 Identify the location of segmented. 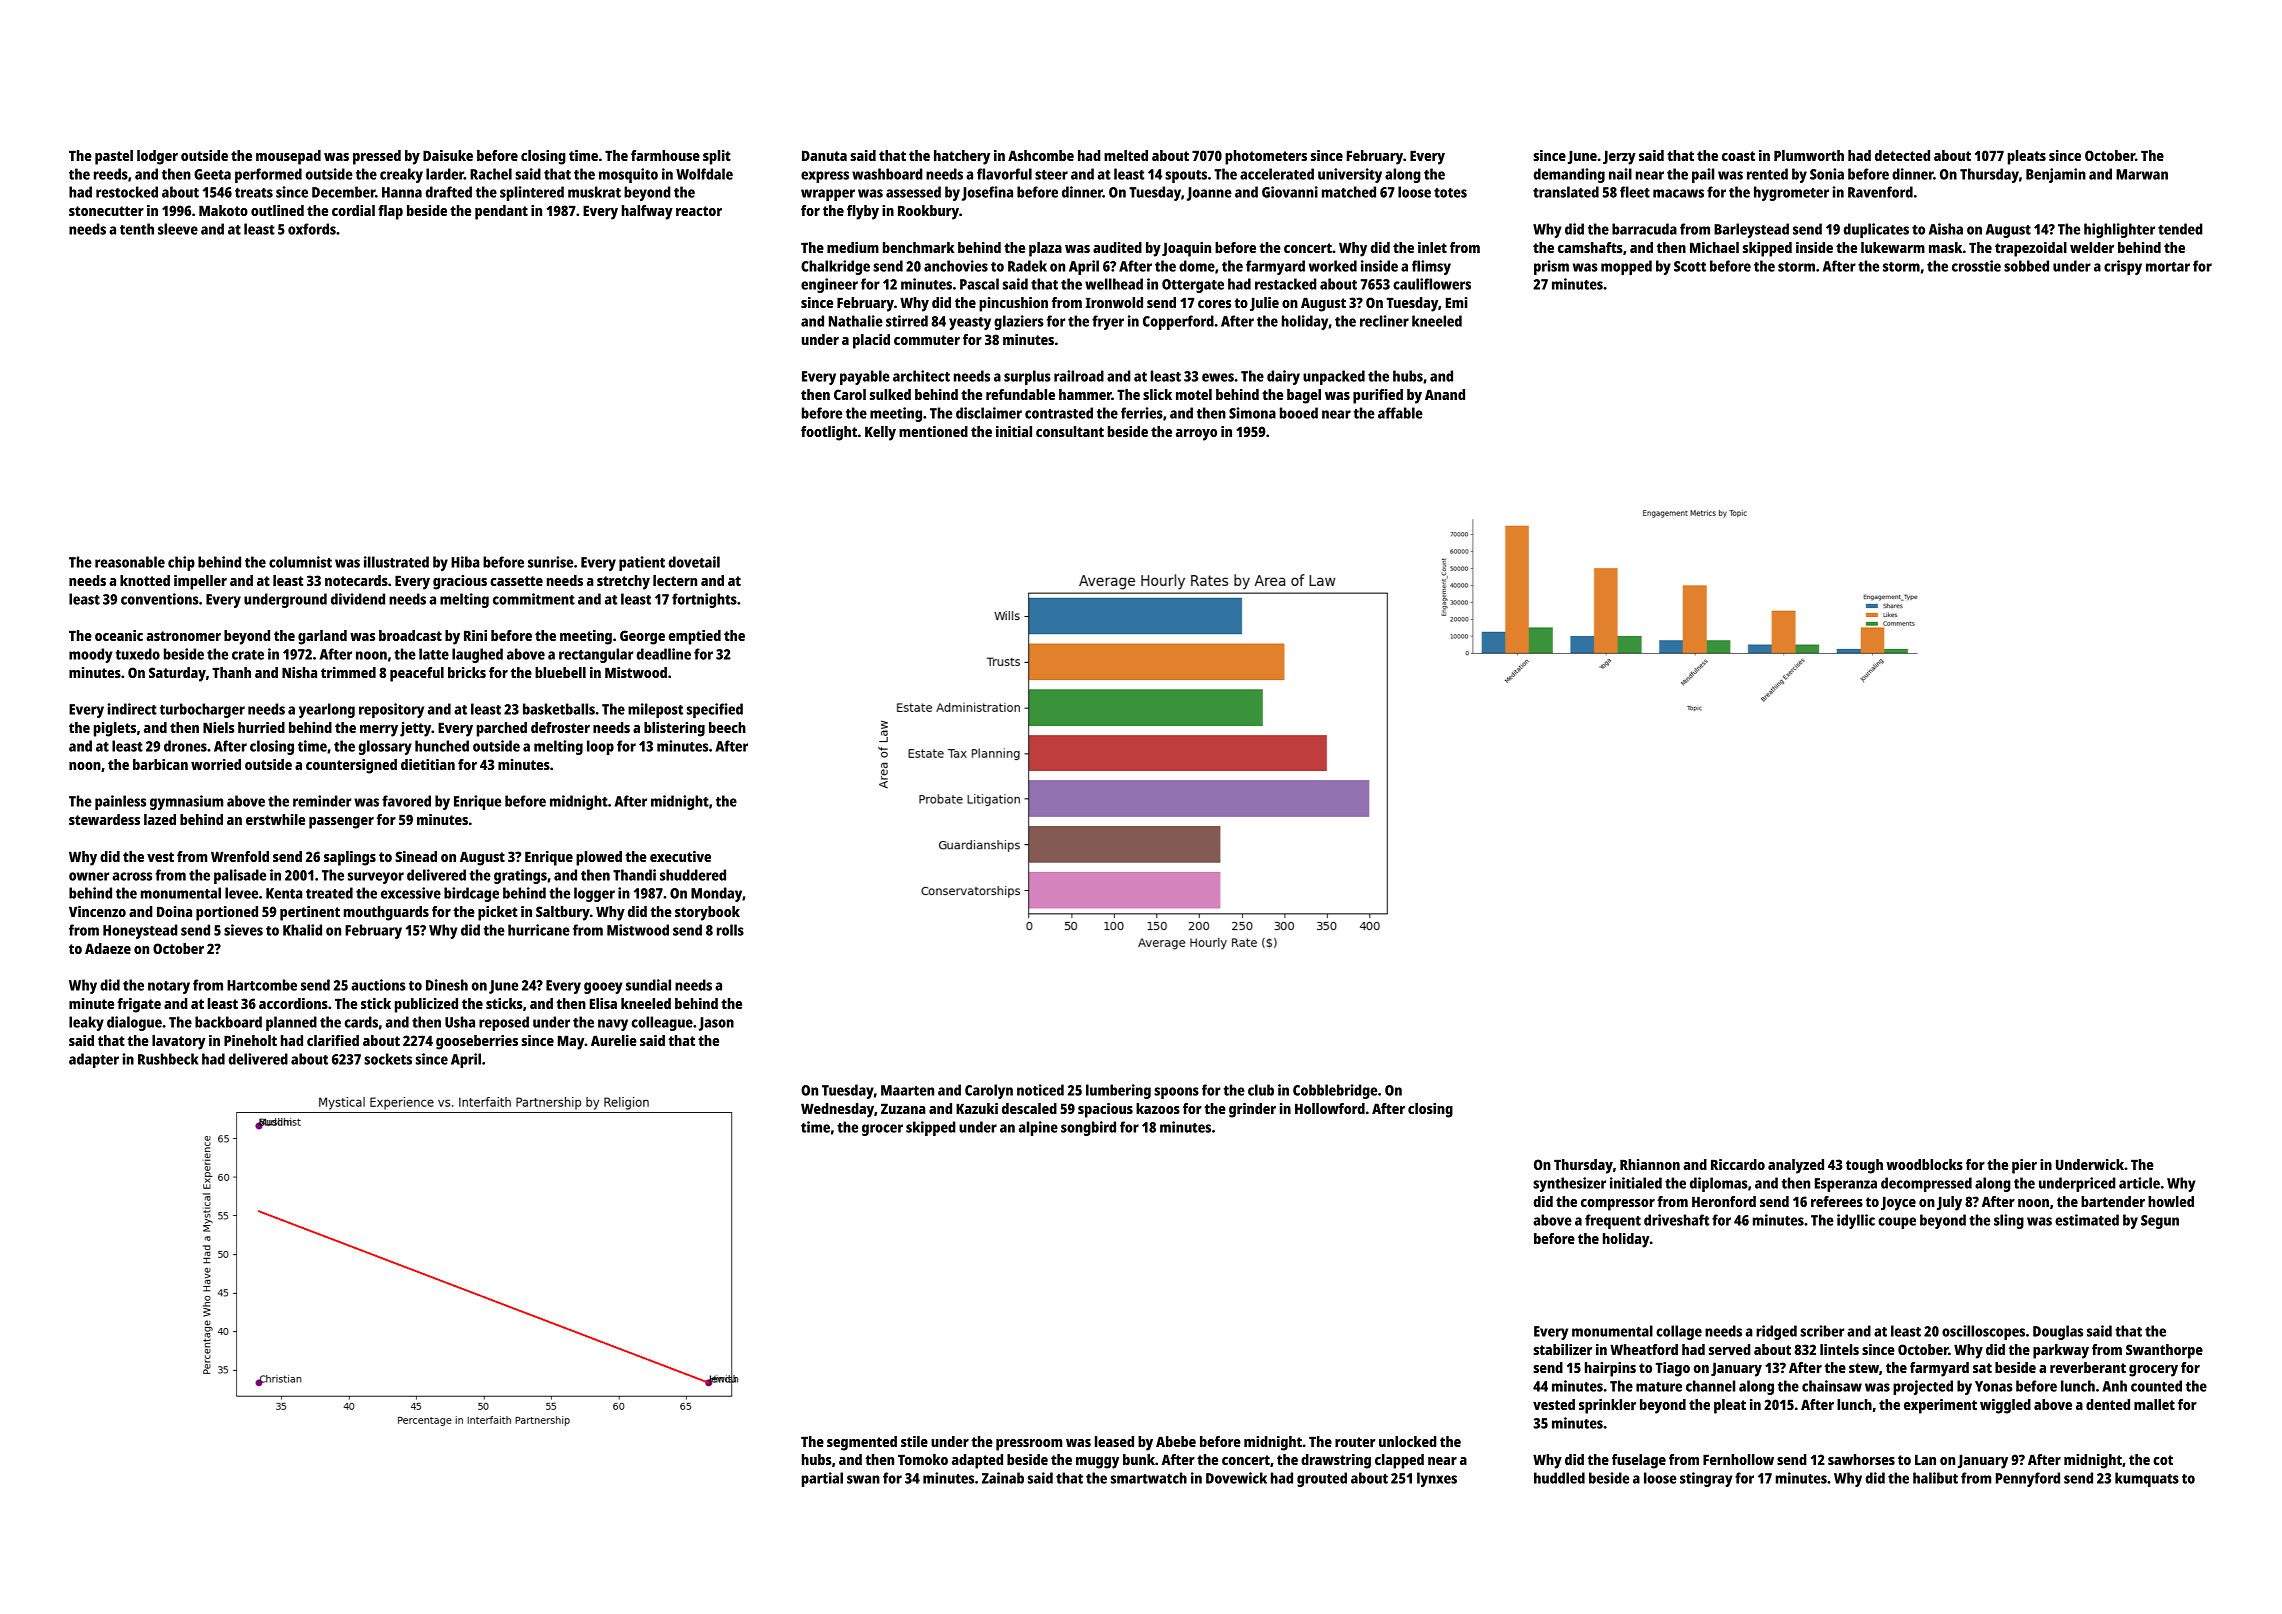
(862, 1443).
